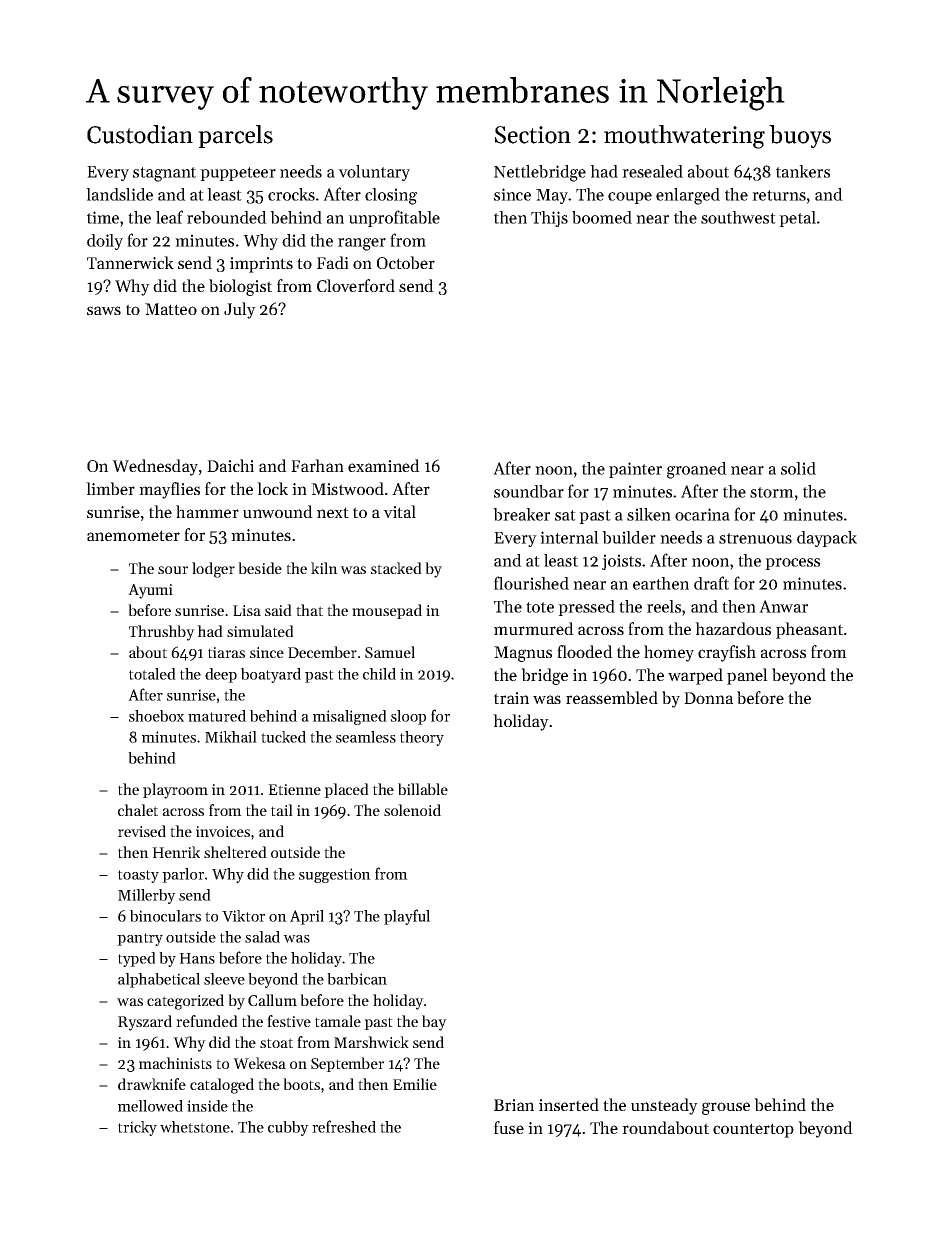 This screenshot has height=1233, width=952. Describe the element at coordinates (529, 491) in the screenshot. I see `soundbar` at that location.
